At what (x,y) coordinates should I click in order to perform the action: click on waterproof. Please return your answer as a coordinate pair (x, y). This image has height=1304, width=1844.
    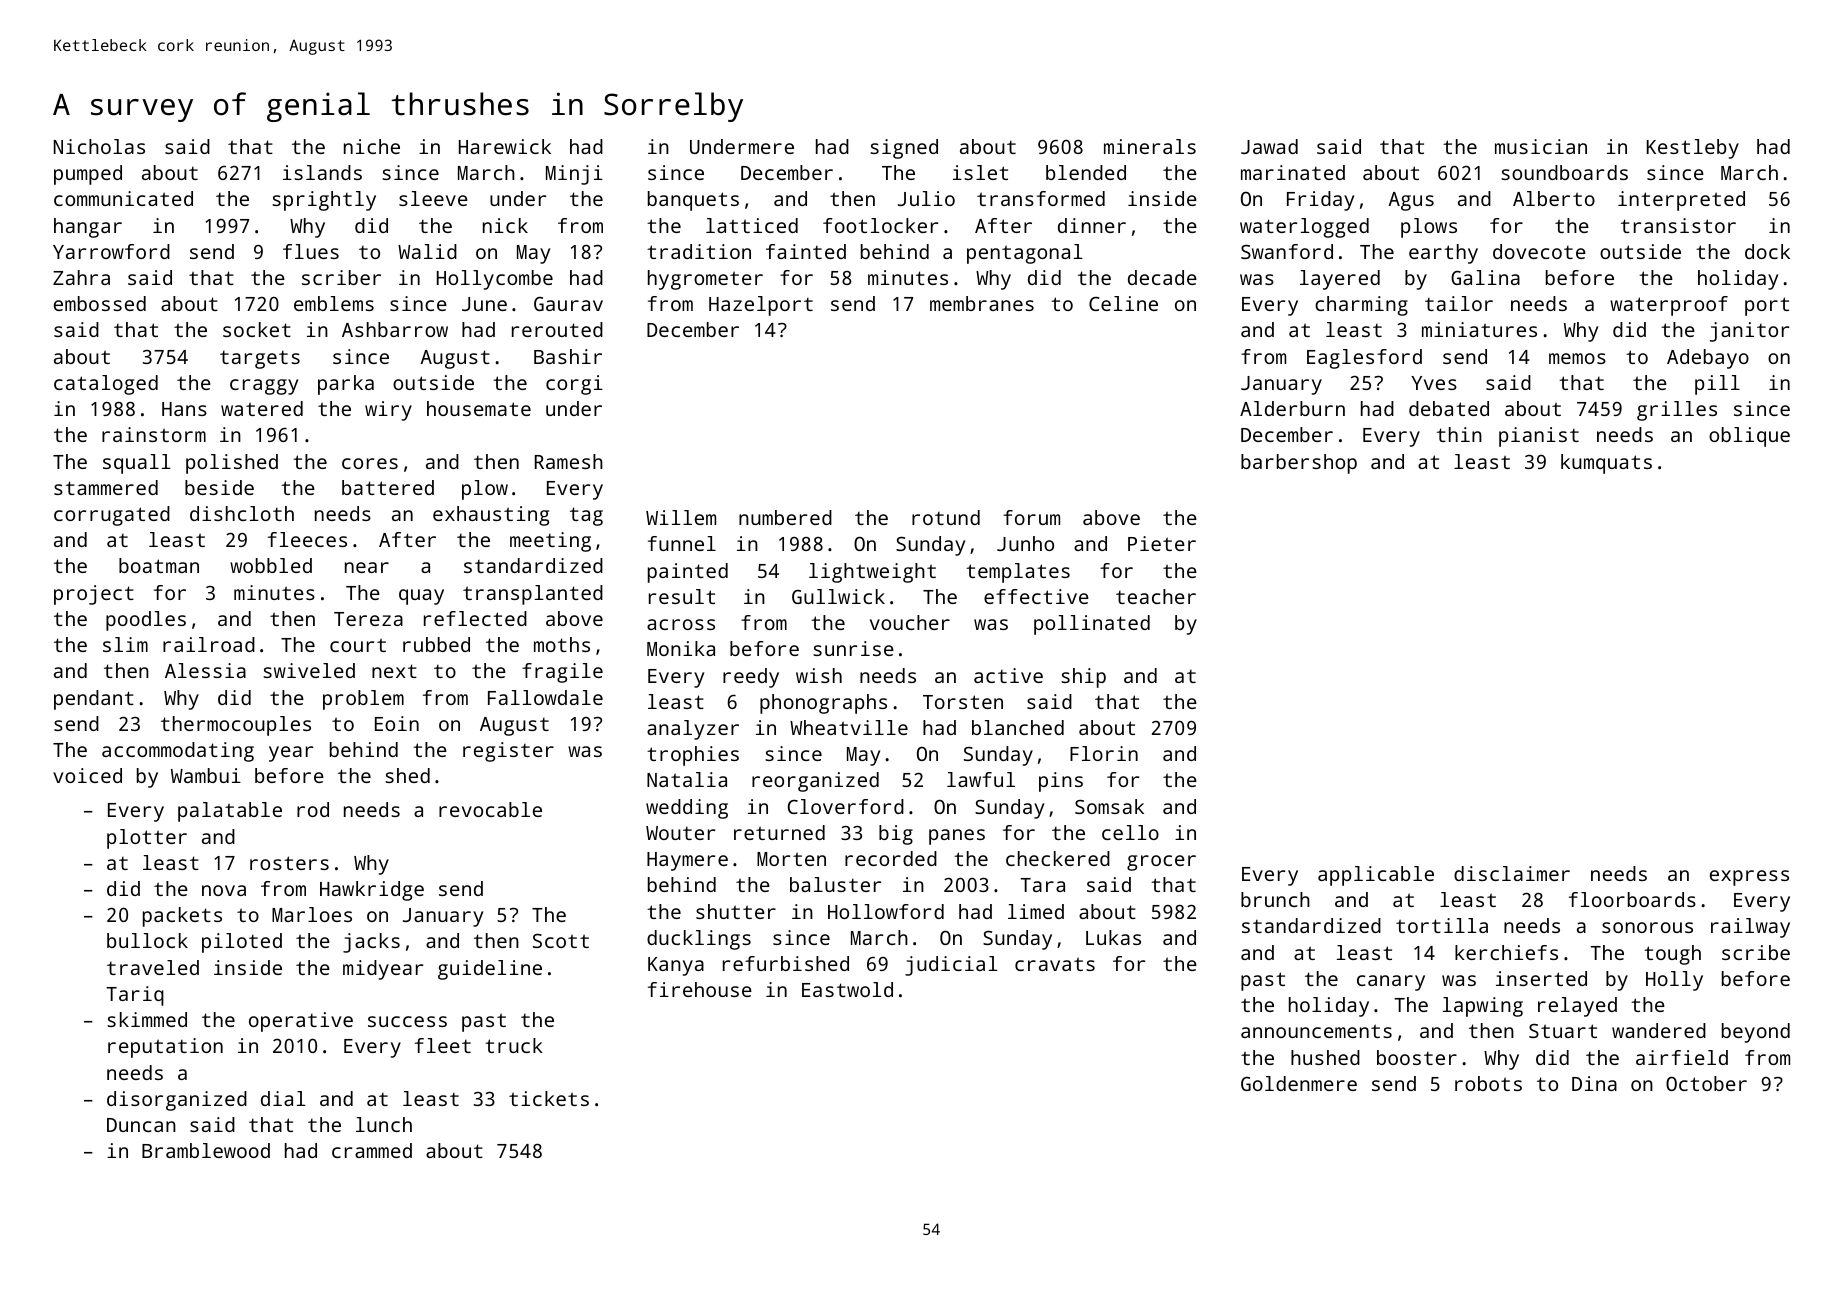
    Looking at the image, I should click on (1669, 306).
